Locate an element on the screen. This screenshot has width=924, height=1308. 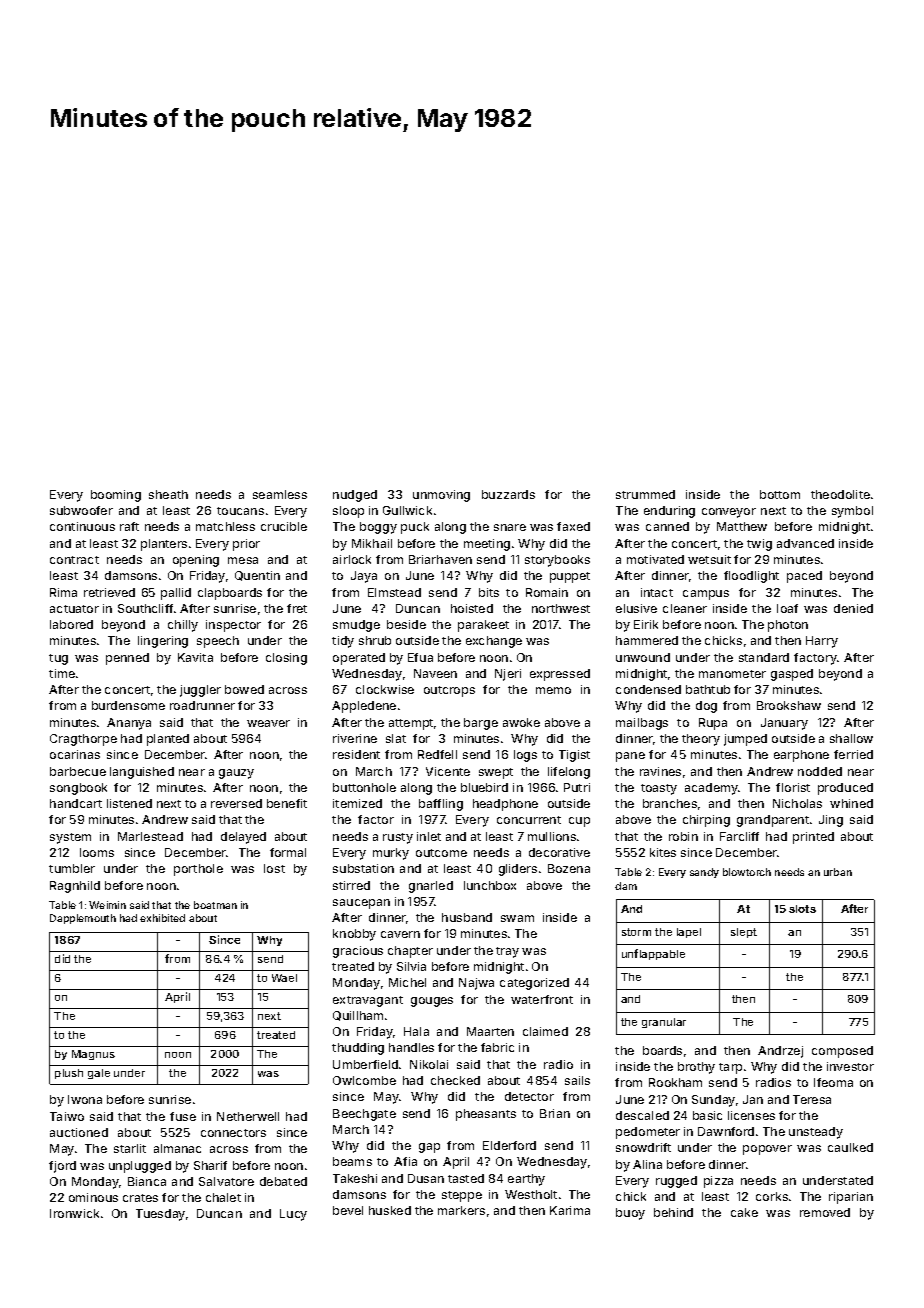
buoy is located at coordinates (630, 1214).
